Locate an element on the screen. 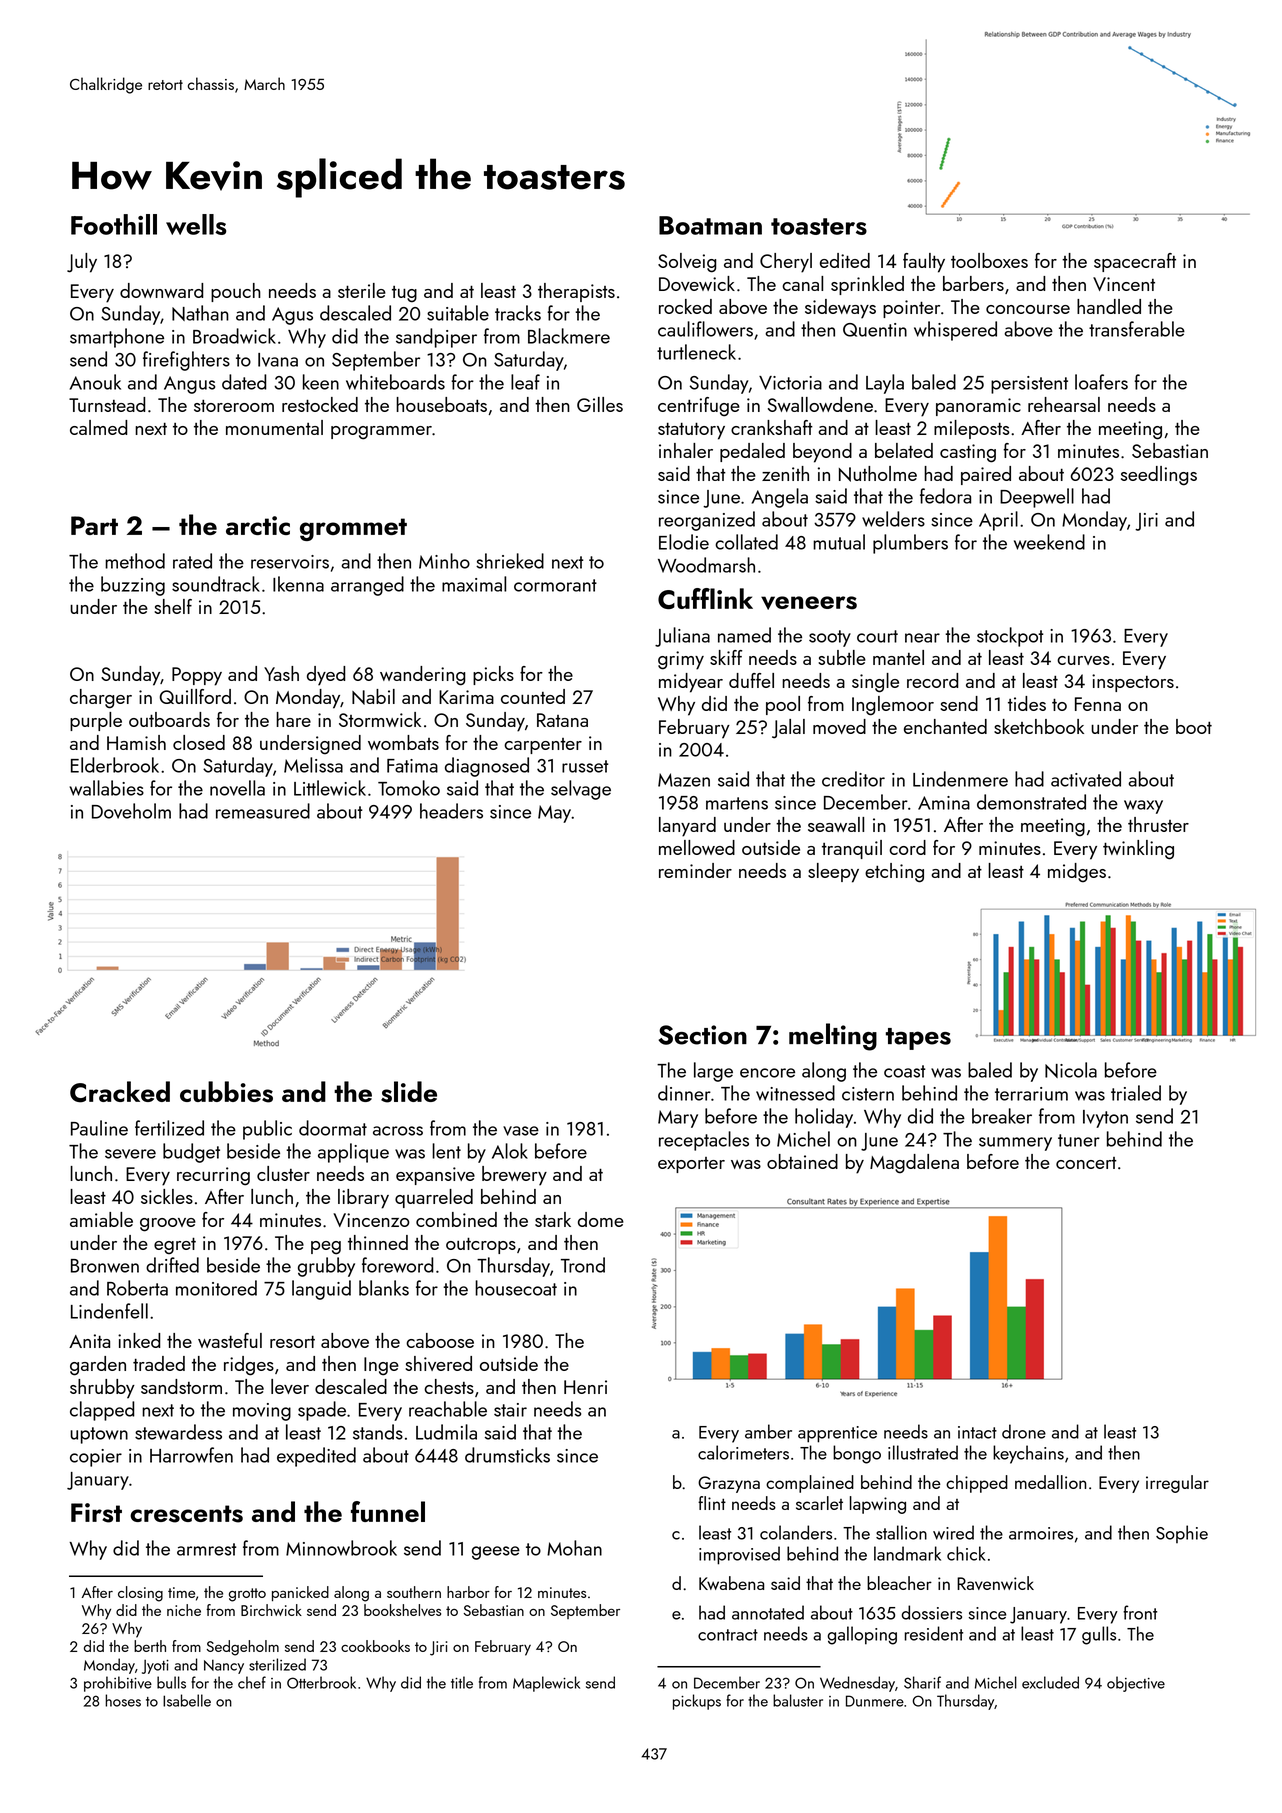  Section is located at coordinates (702, 1035).
